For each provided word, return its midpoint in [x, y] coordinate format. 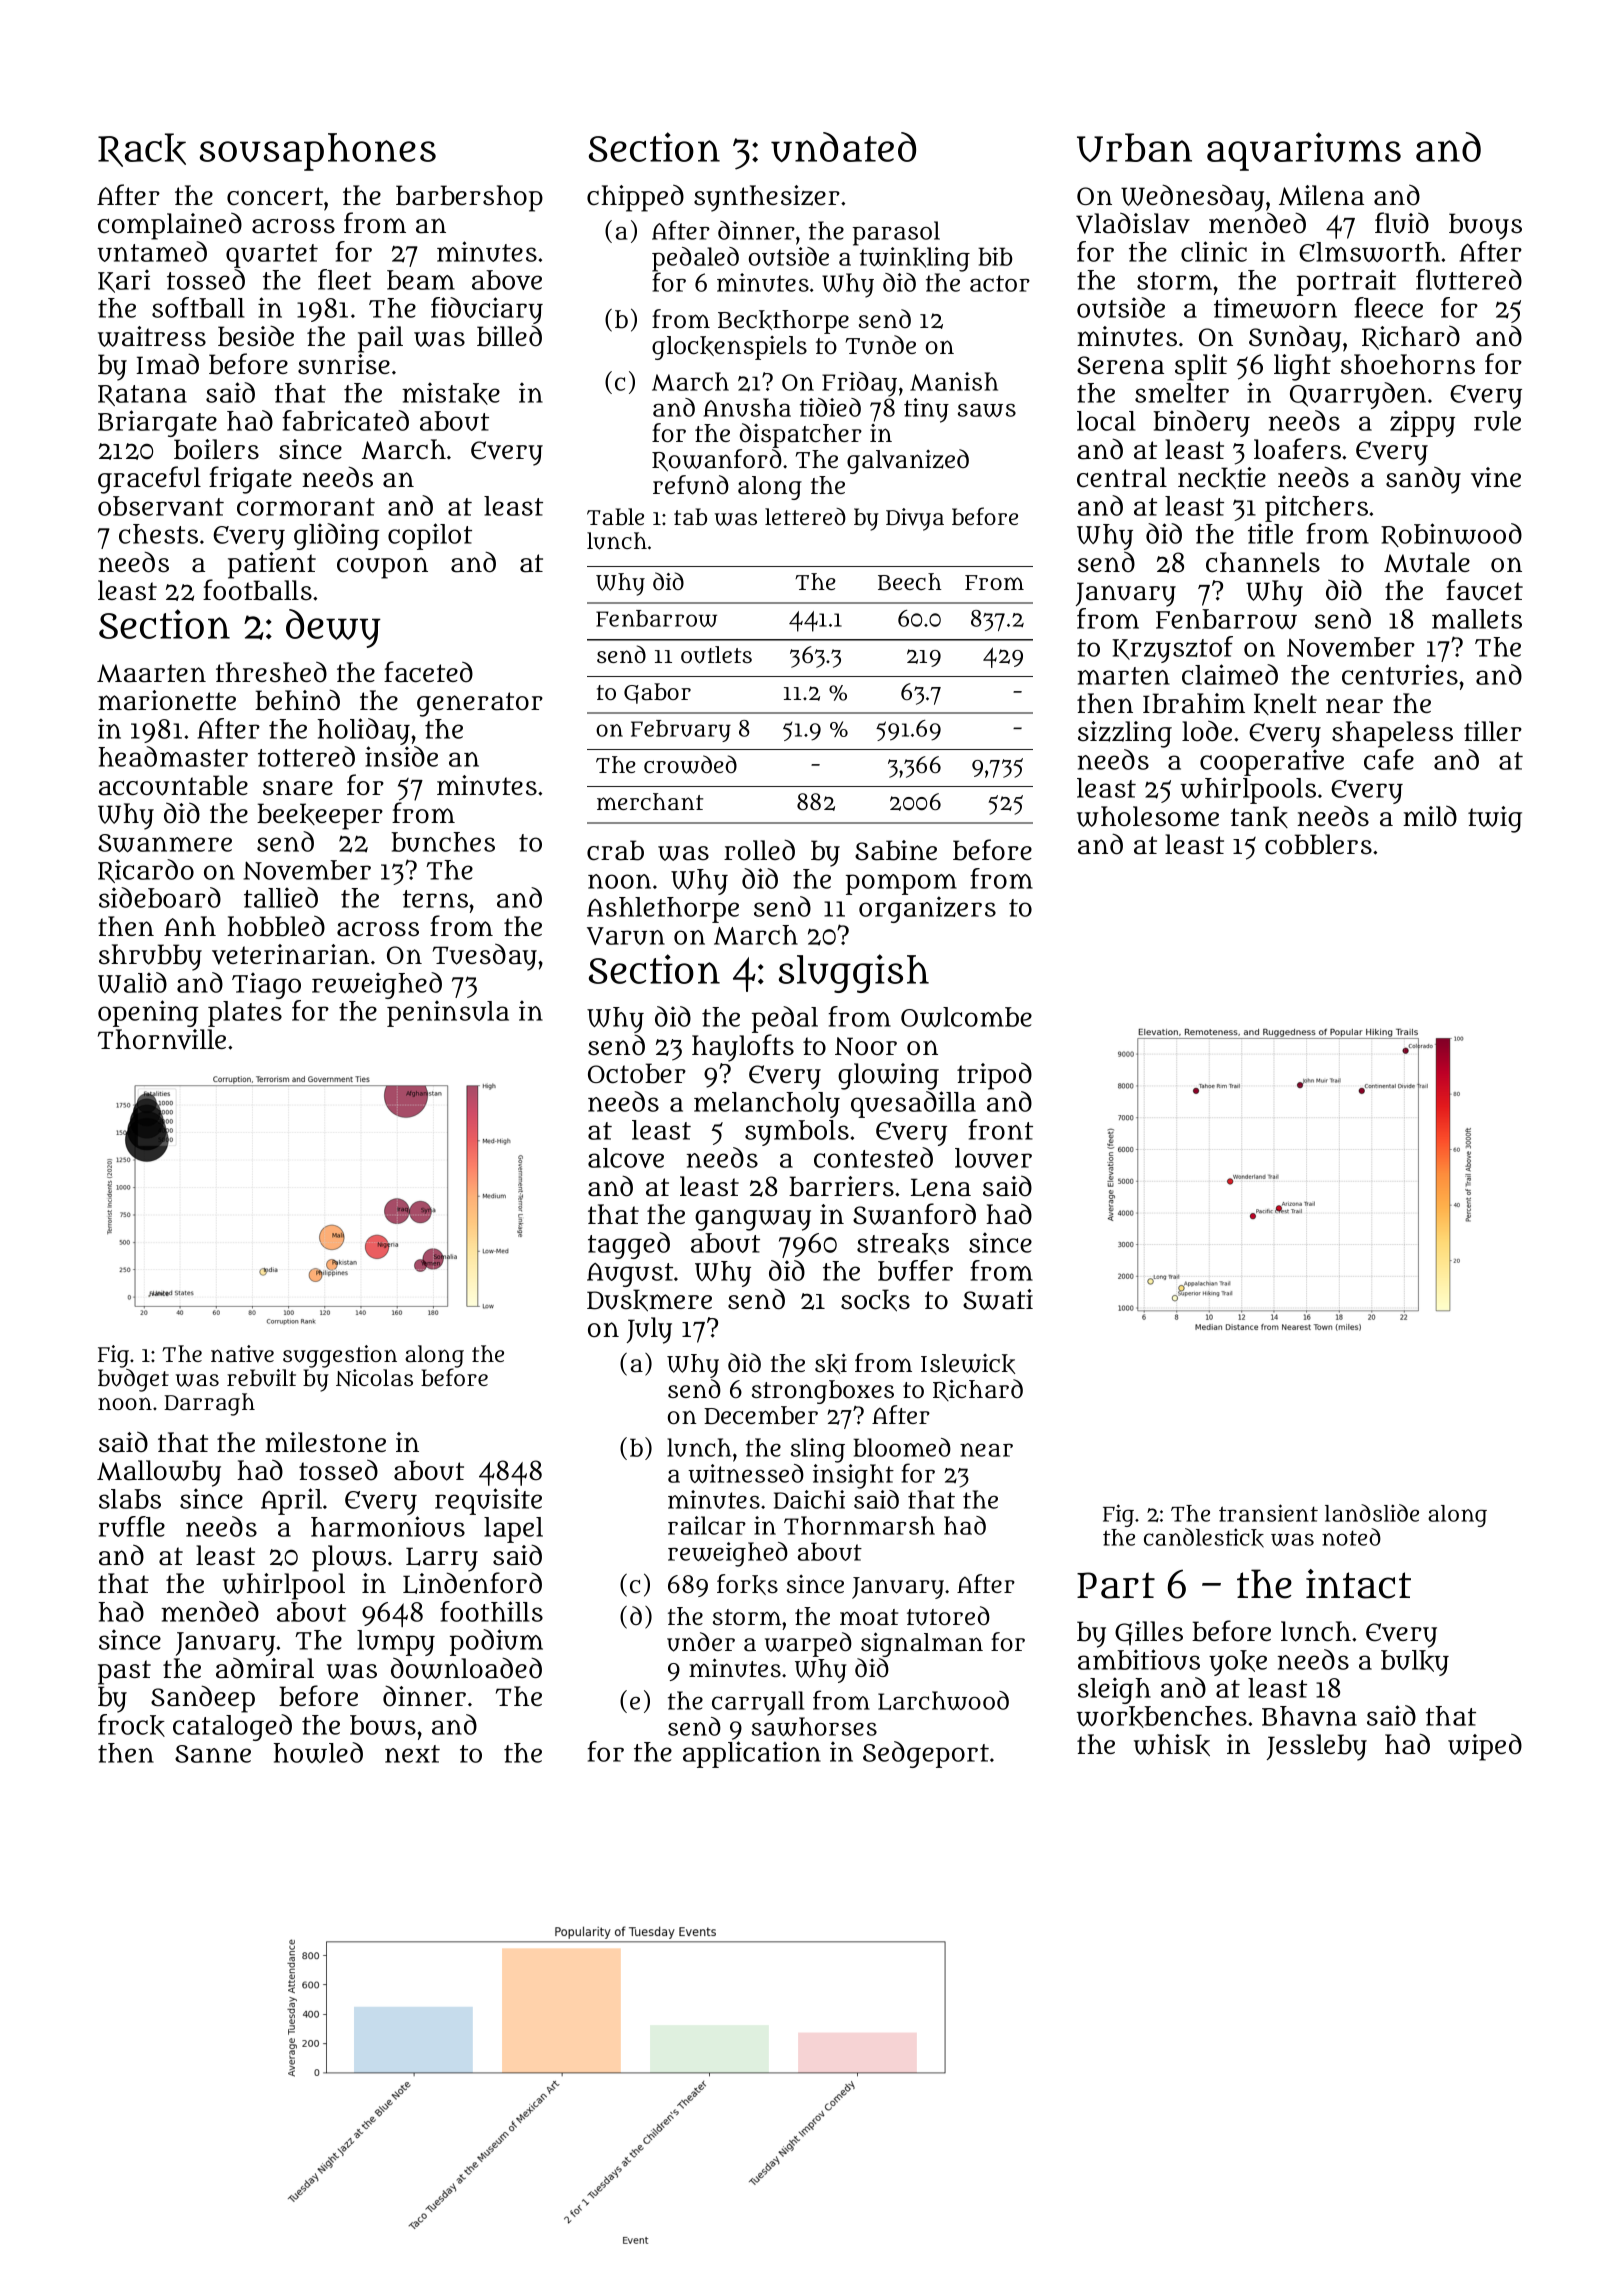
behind [297, 700]
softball [198, 307]
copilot [430, 536]
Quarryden [1358, 395]
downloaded [466, 1668]
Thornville [162, 1039]
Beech [910, 582]
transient [1268, 1513]
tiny [926, 410]
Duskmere [649, 1300]
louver [993, 1158]
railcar [707, 1525]
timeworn [1275, 307]
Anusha [747, 407]
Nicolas [374, 1377]
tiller [1493, 731]
